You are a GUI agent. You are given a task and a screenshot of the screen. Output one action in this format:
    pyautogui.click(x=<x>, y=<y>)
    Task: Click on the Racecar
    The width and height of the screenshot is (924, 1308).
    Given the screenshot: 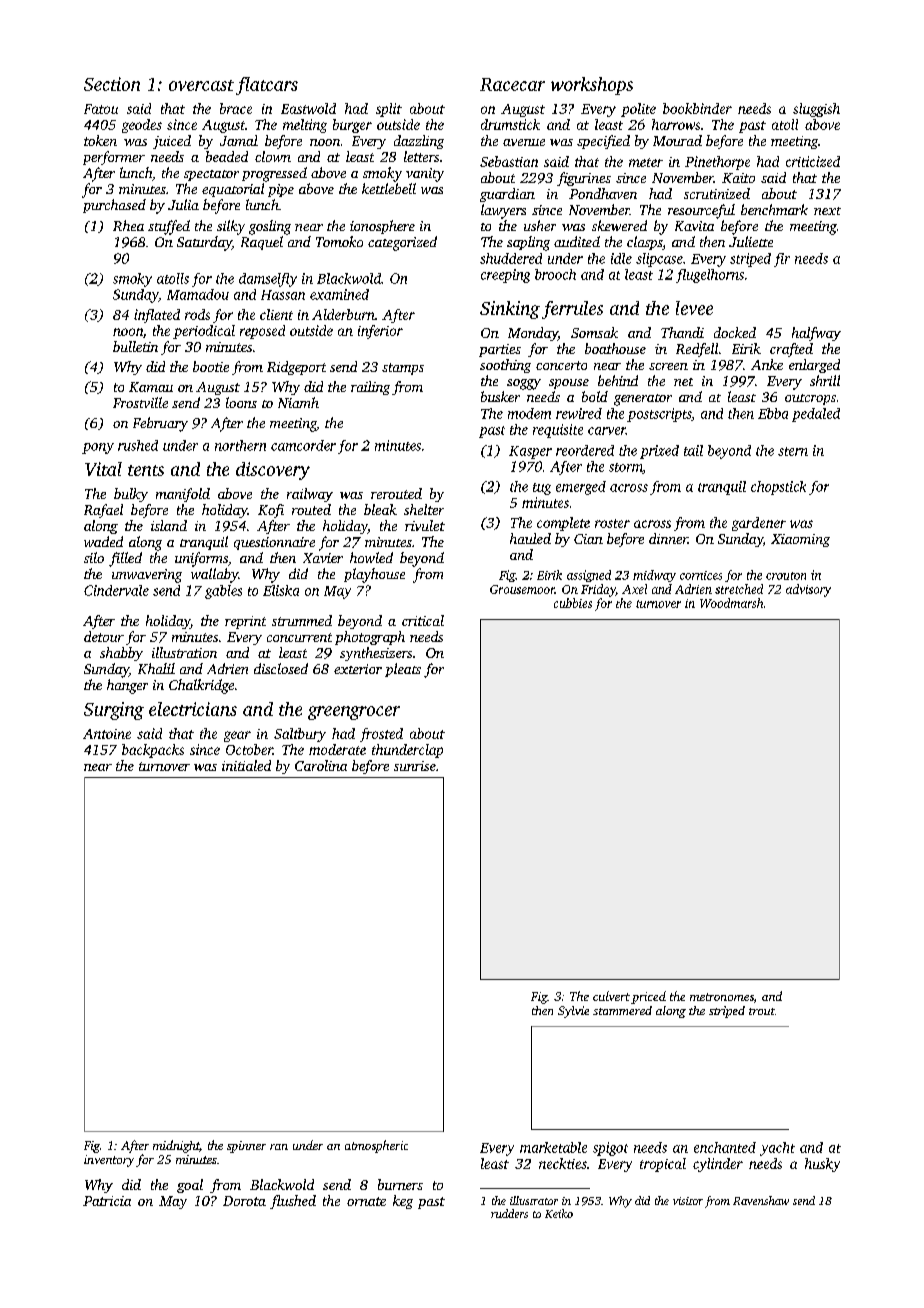 What is the action you would take?
    pyautogui.click(x=512, y=84)
